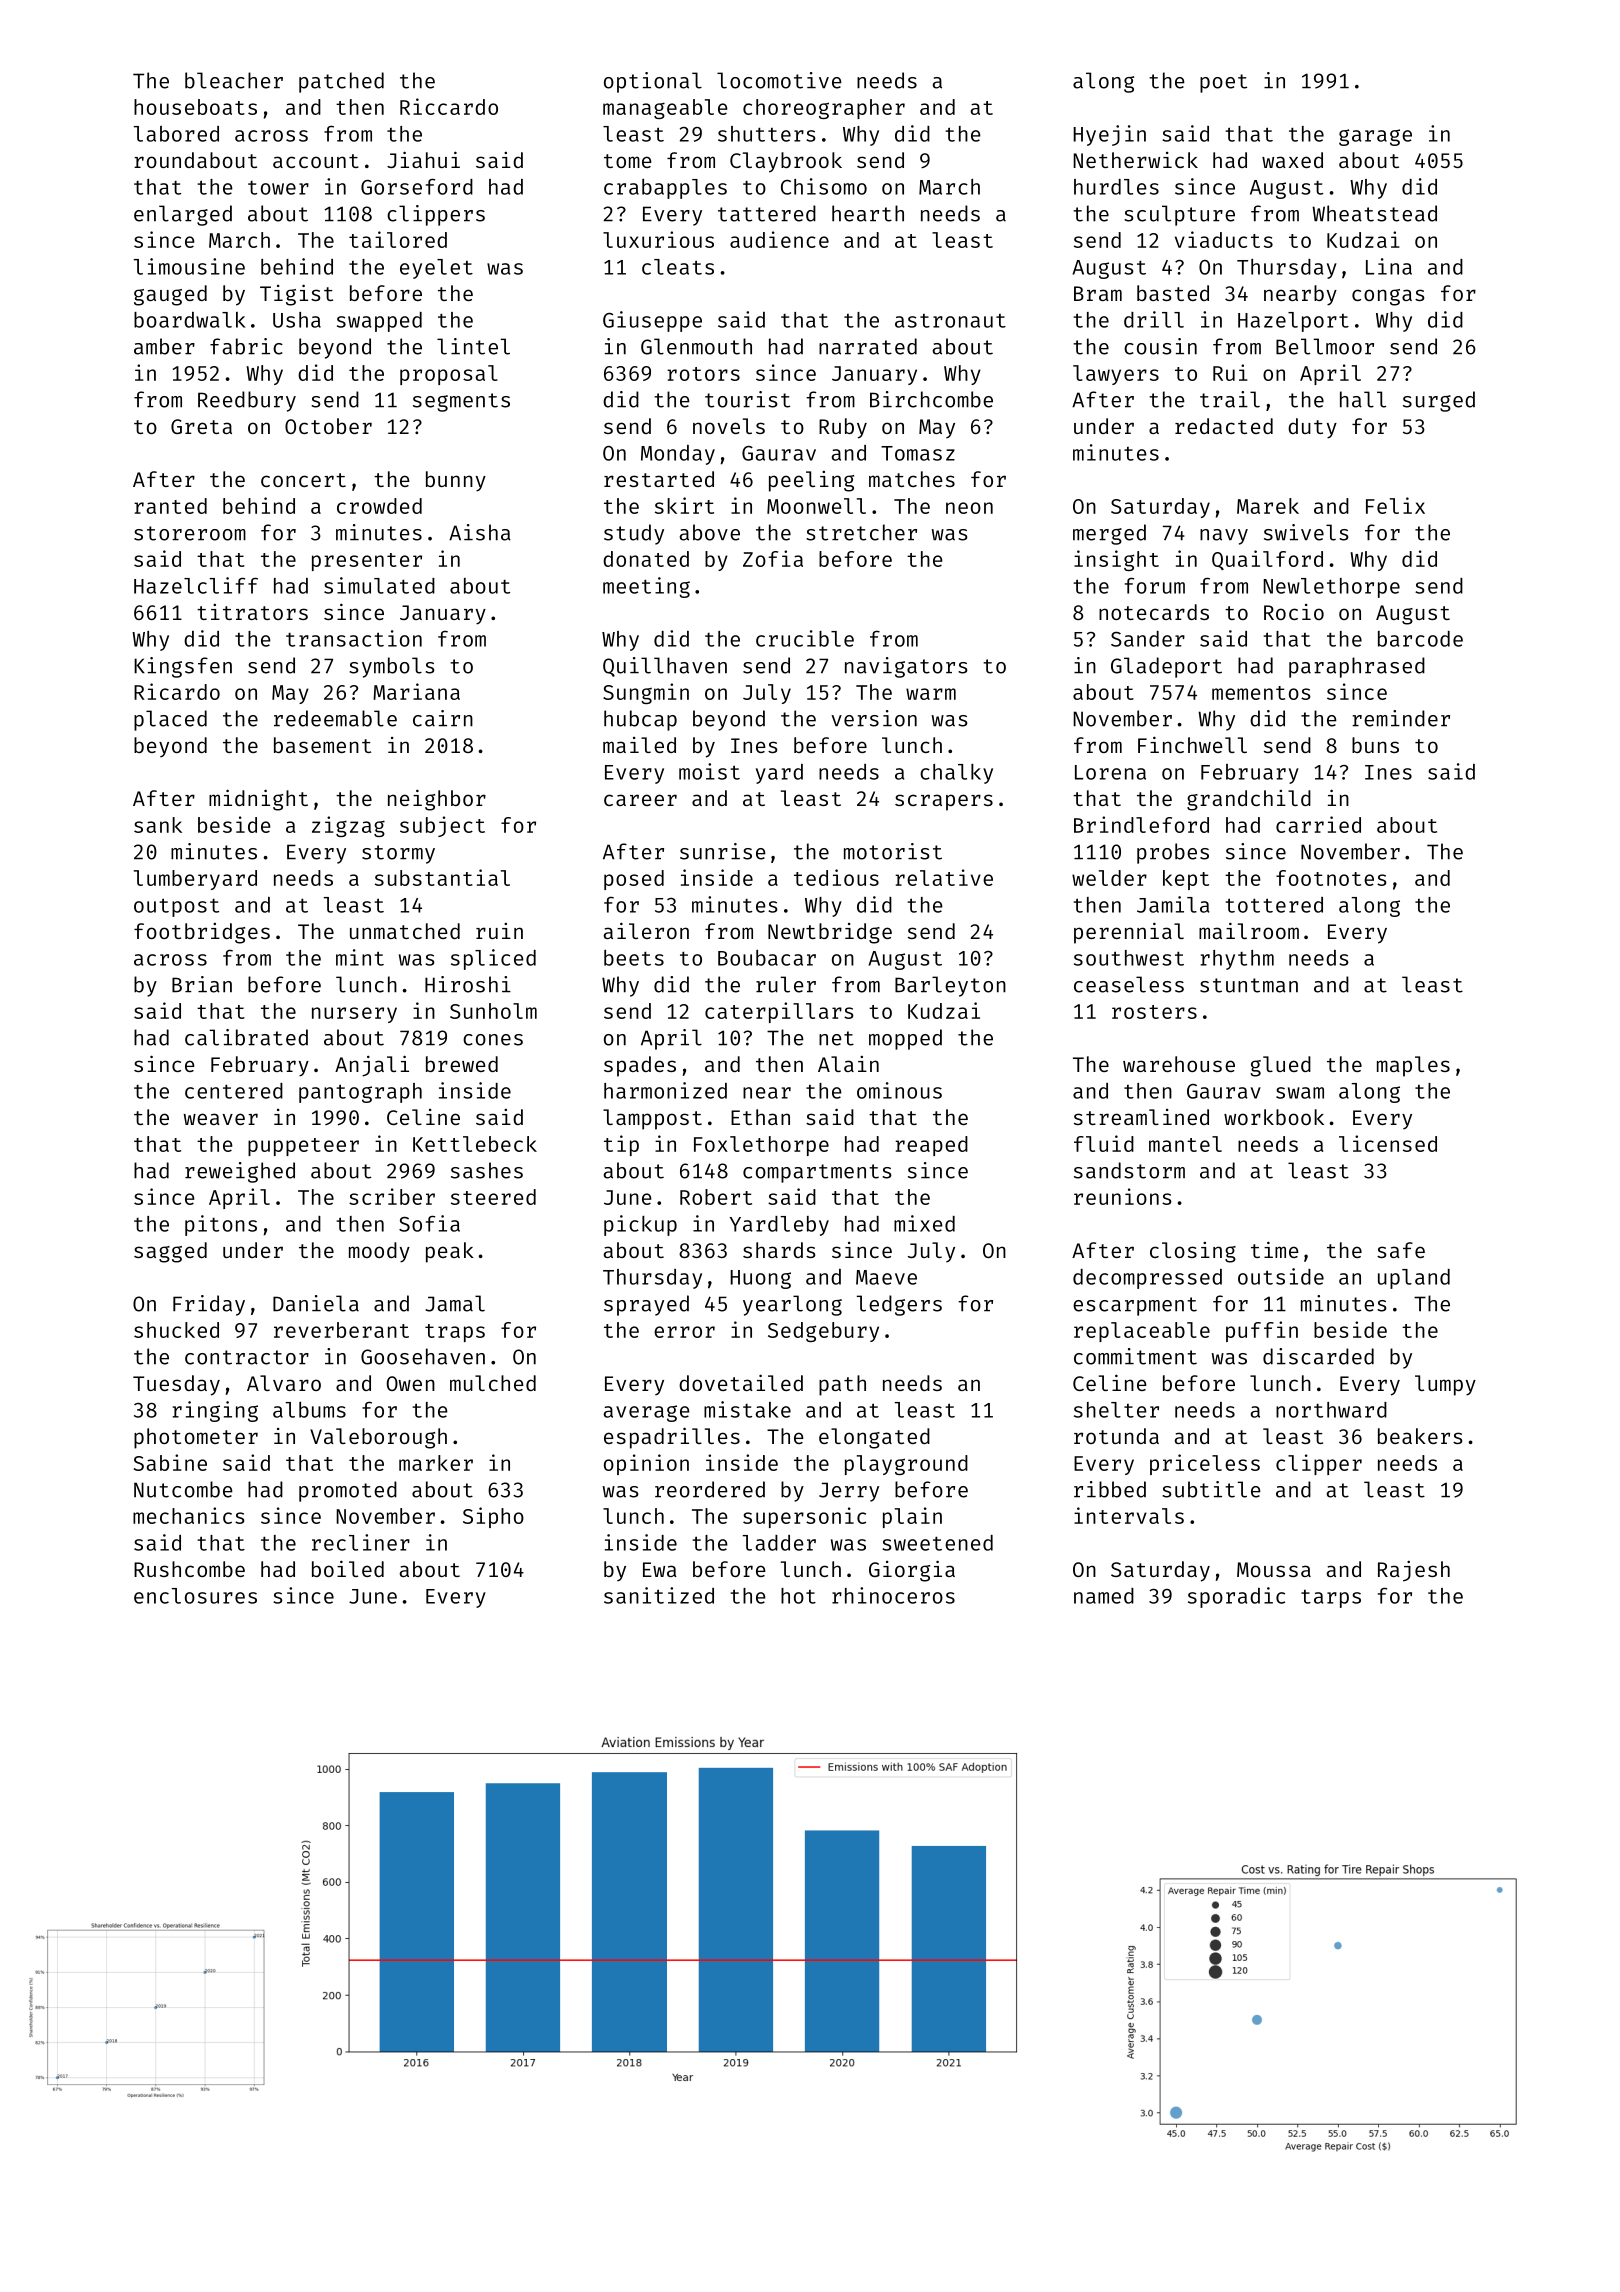 The height and width of the image is (2292, 1620). Describe the element at coordinates (1395, 505) in the image. I see `Felix` at that location.
